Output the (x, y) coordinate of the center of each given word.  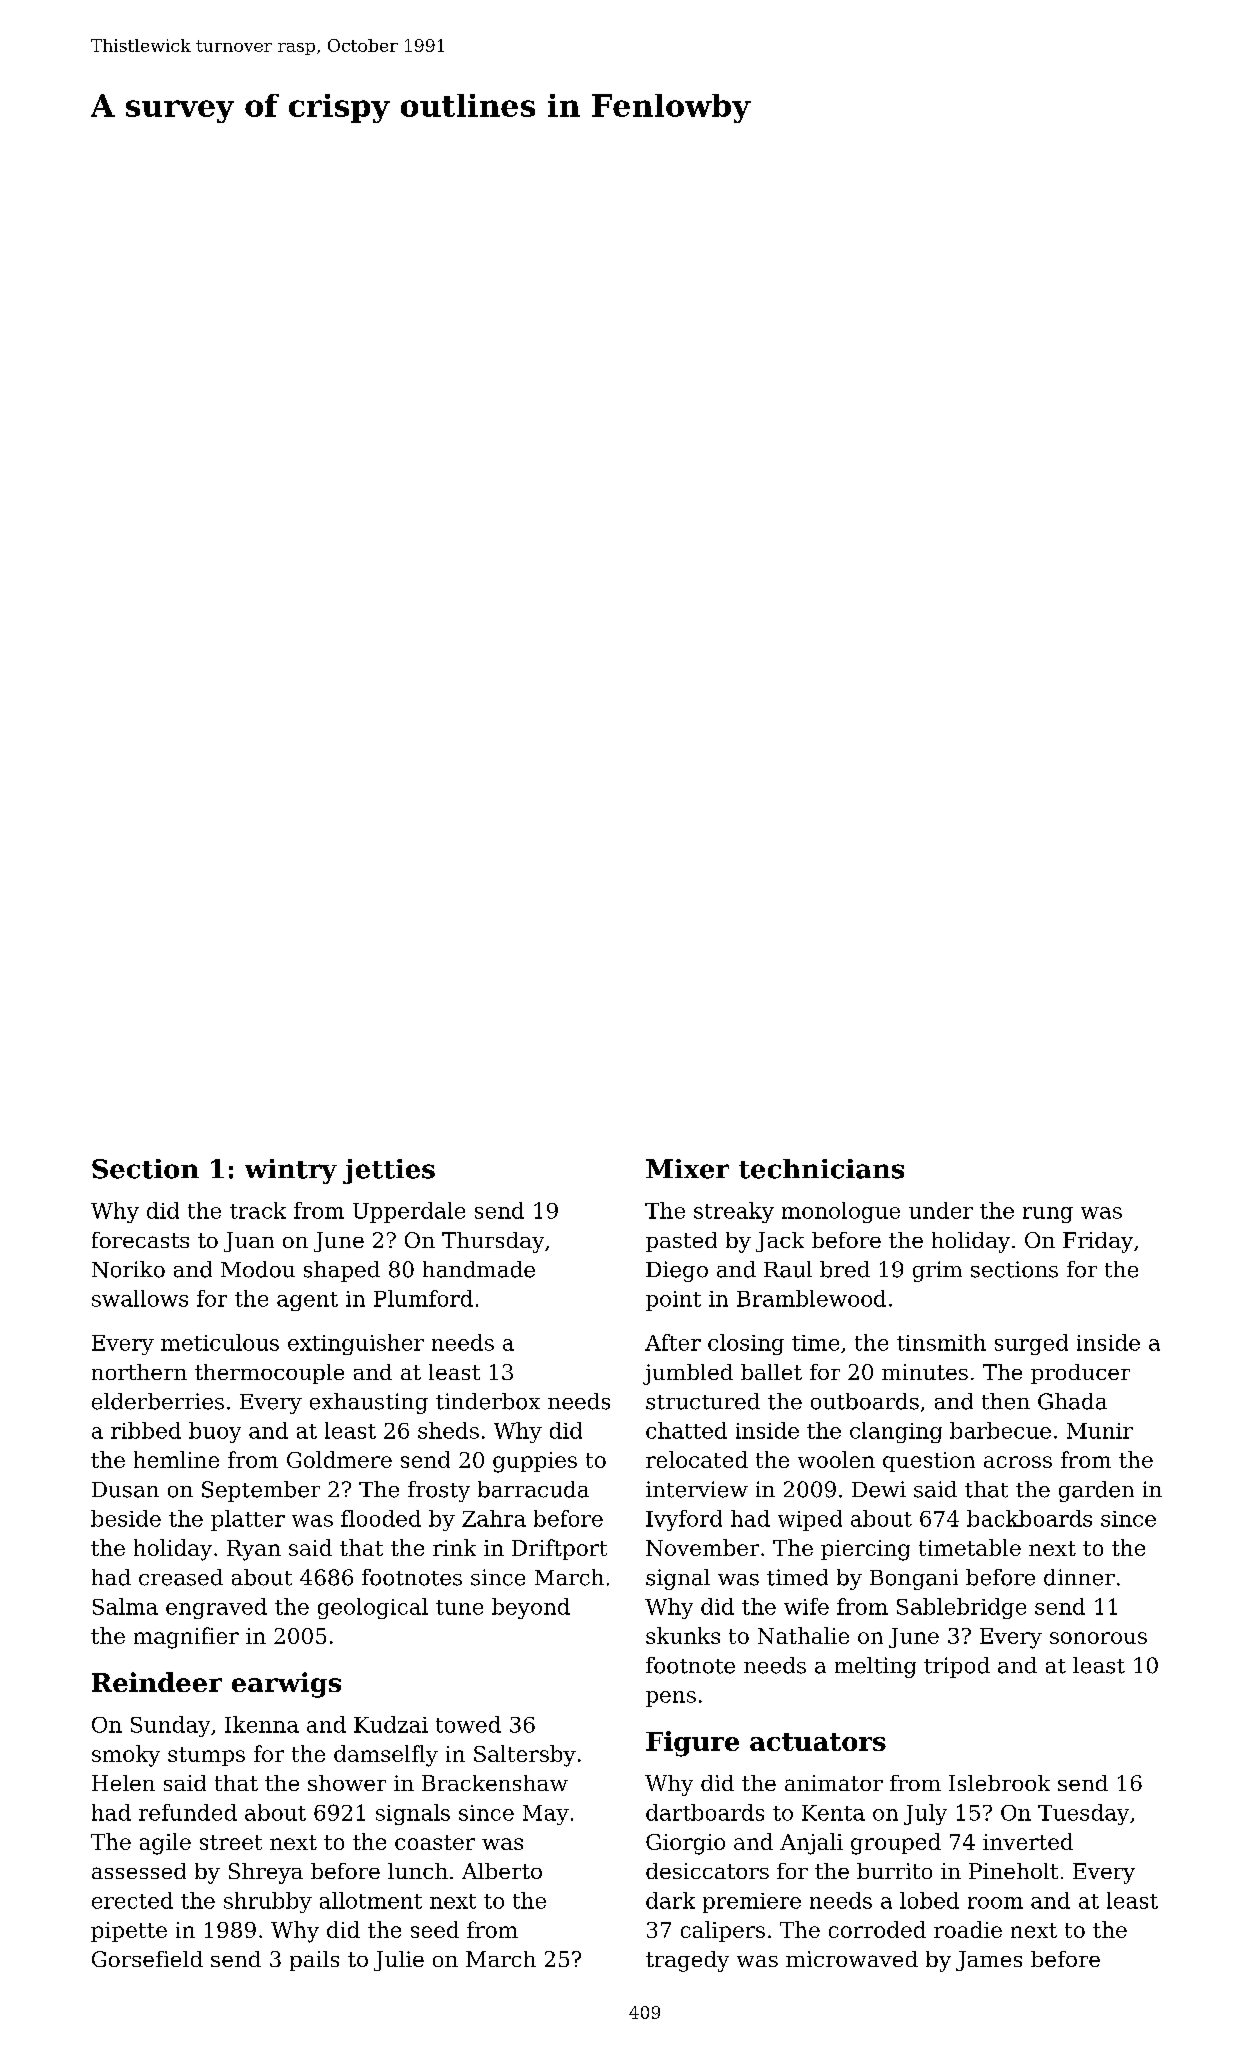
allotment (371, 1900)
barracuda (533, 1489)
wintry (291, 1171)
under (941, 1210)
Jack (780, 1242)
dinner (1079, 1577)
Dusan (125, 1490)
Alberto (502, 1871)
